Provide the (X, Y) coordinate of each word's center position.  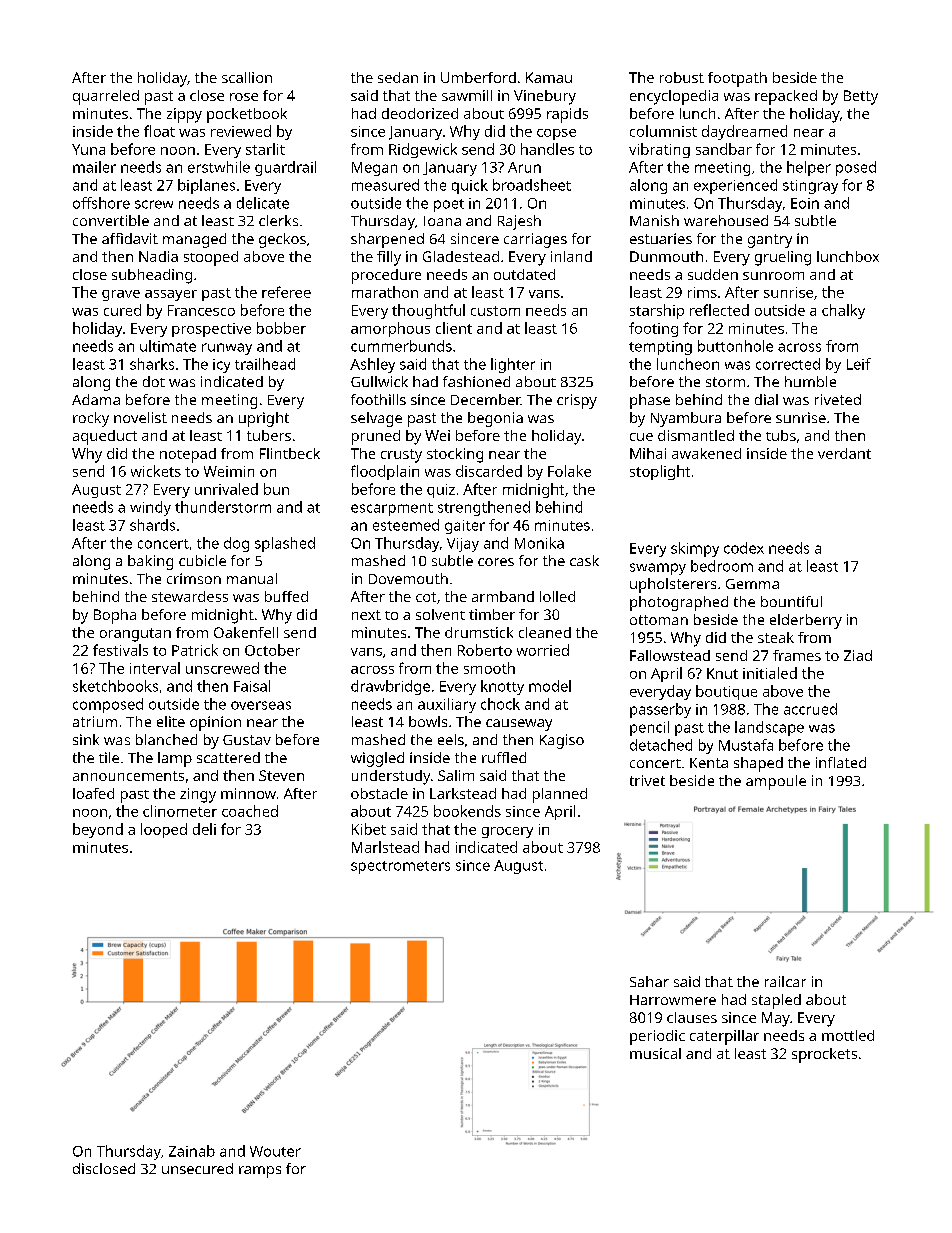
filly (389, 258)
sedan (398, 77)
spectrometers (400, 867)
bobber (281, 328)
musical (655, 1053)
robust (682, 77)
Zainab (192, 1151)
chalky (843, 311)
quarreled (106, 97)
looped (164, 830)
